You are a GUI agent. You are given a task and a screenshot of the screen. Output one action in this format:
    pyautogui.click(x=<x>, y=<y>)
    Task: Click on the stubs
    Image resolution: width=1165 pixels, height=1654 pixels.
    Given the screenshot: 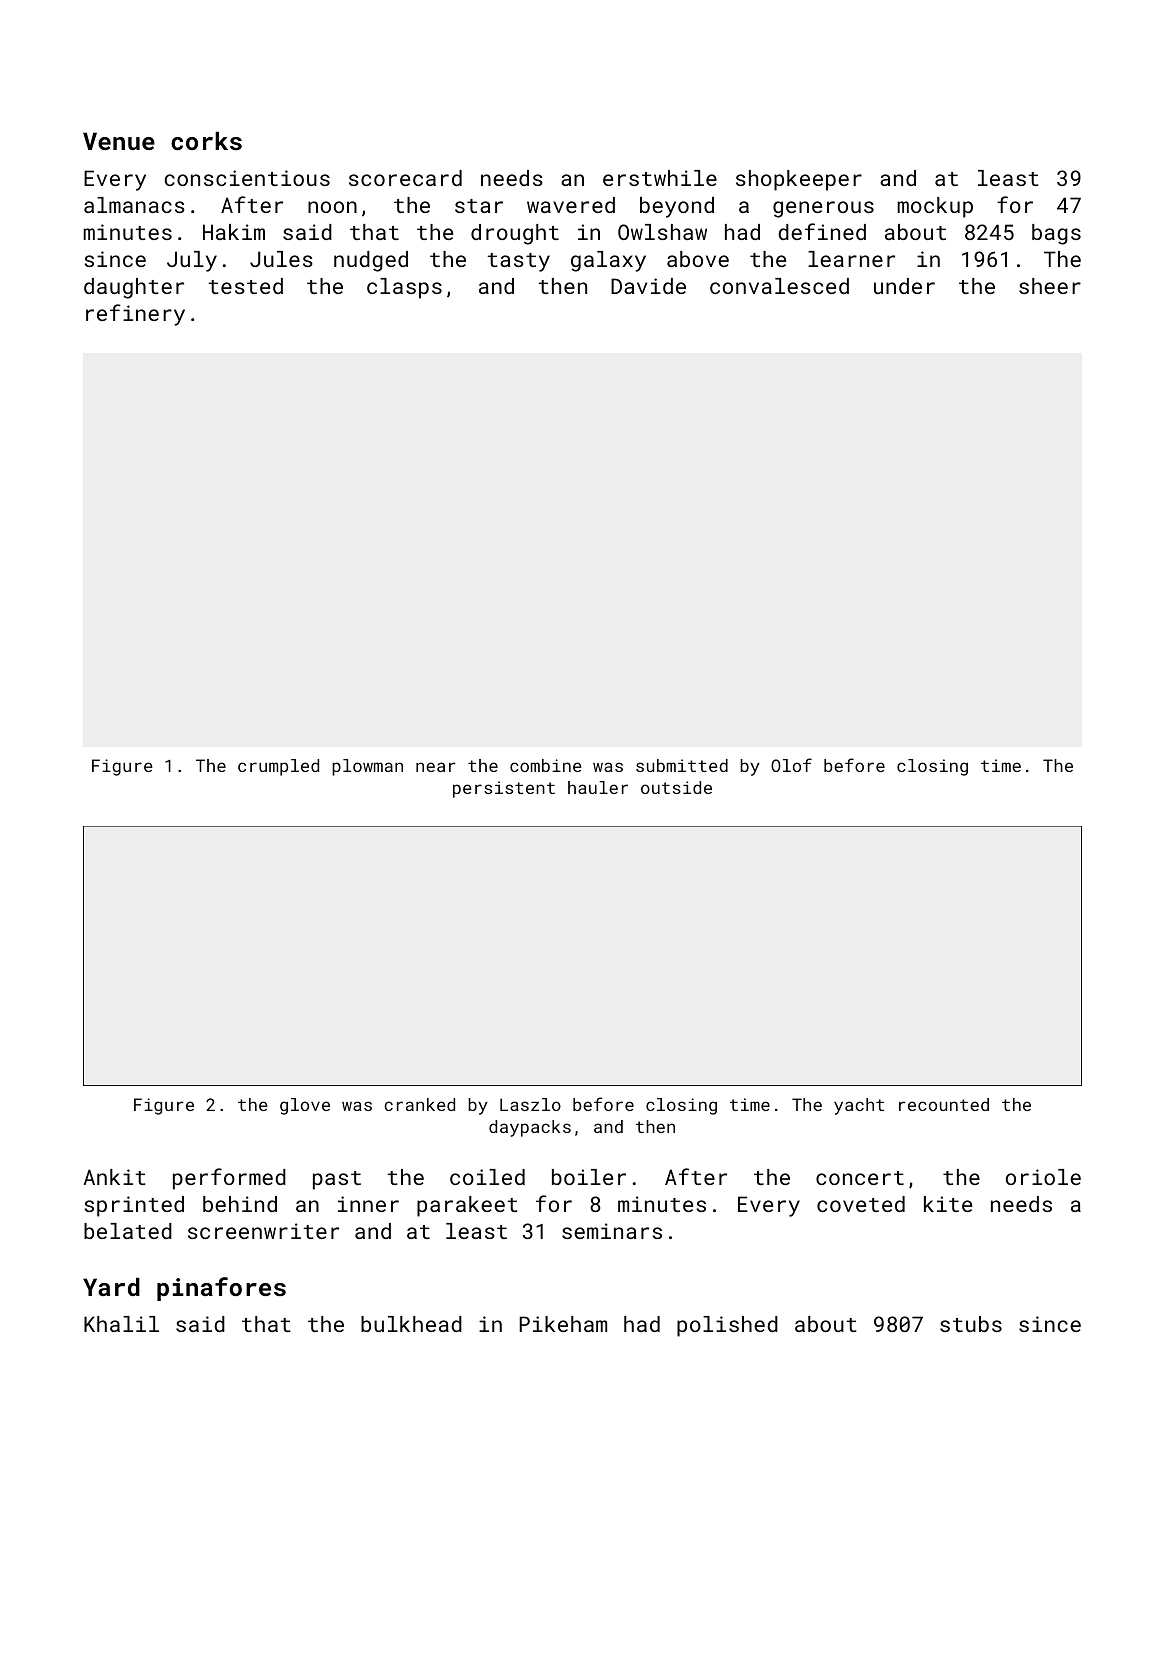 What is the action you would take?
    pyautogui.click(x=971, y=1324)
